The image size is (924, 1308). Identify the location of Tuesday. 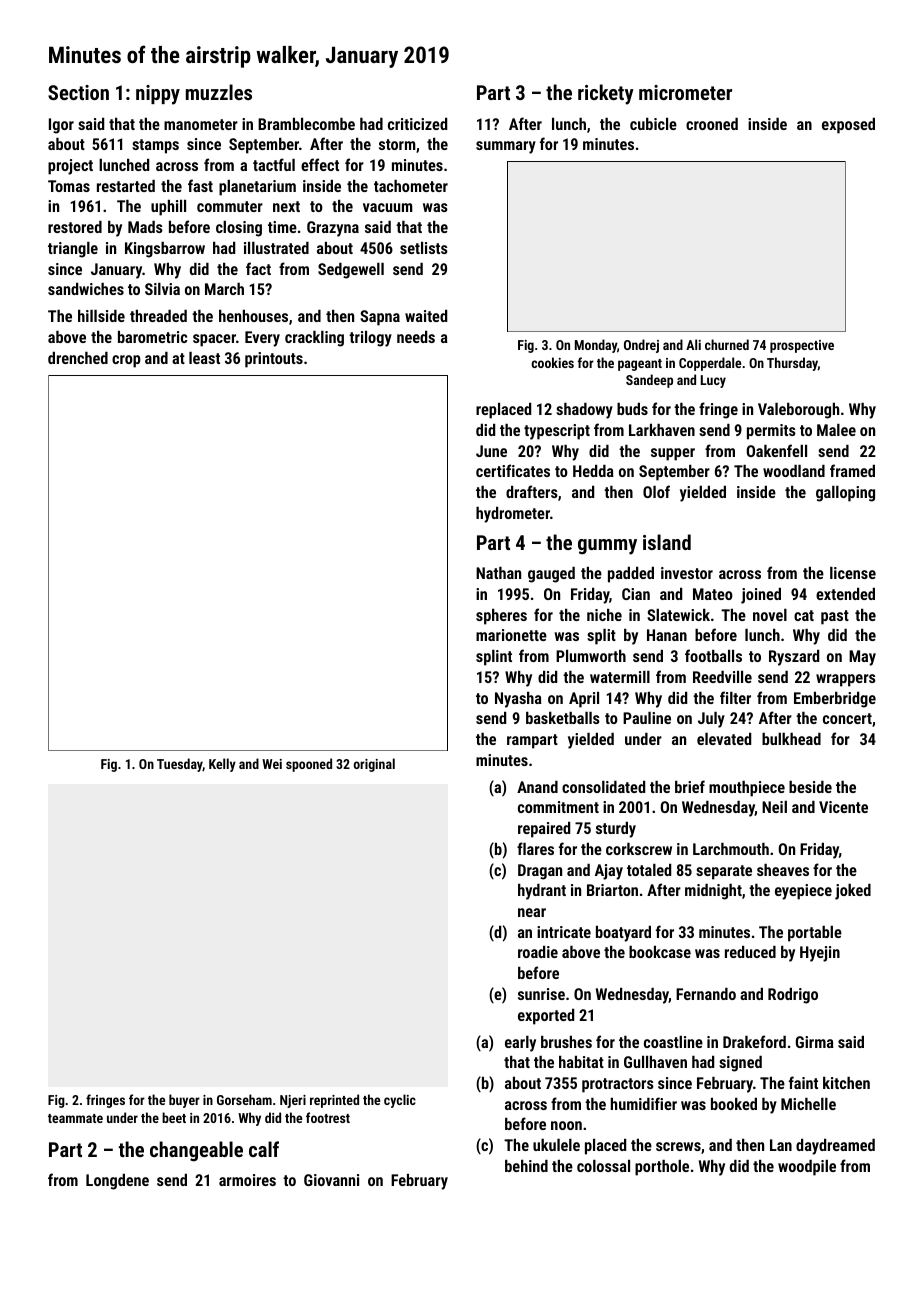
(180, 765).
